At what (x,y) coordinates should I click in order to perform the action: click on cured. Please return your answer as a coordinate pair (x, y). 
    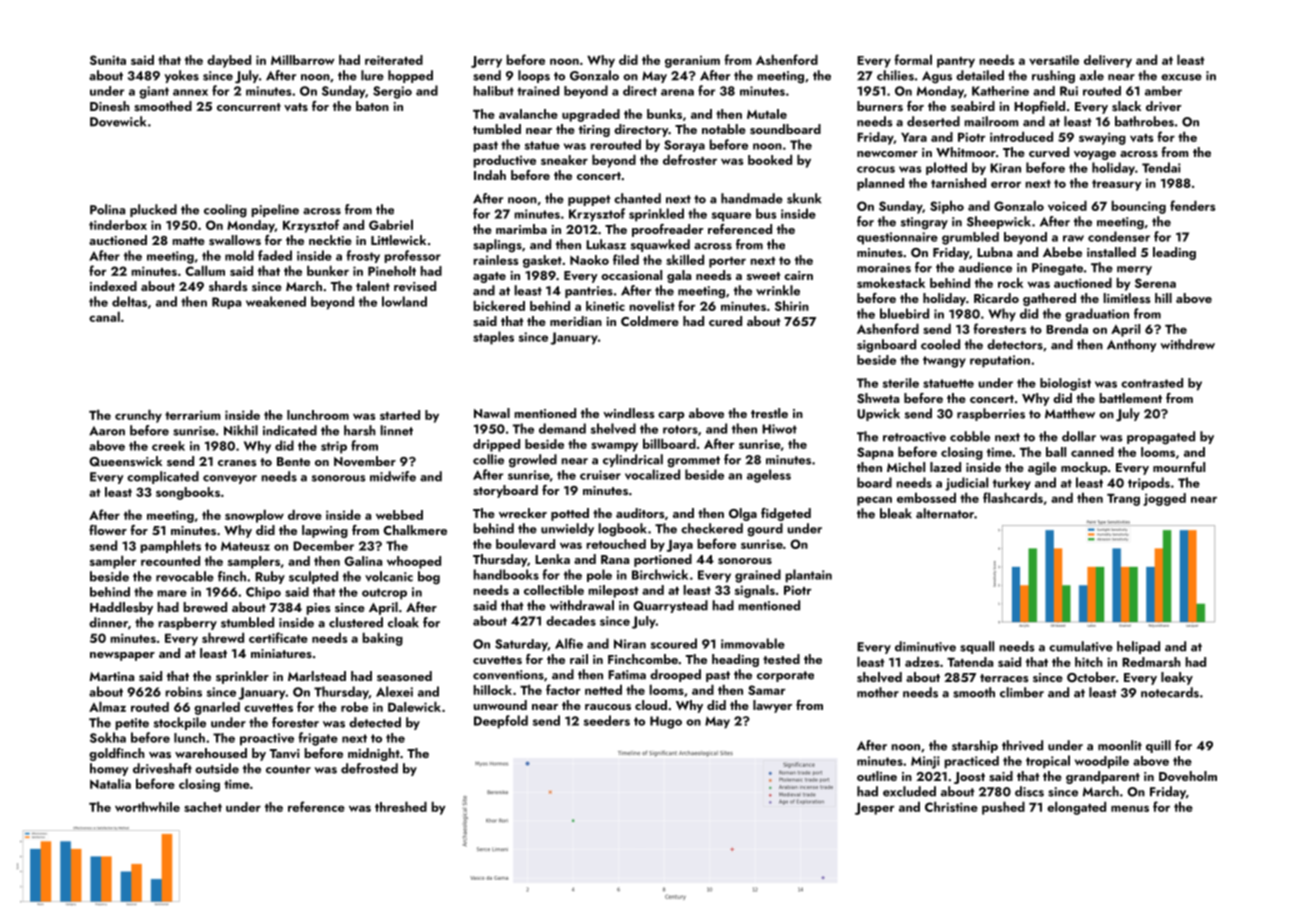
    Looking at the image, I should click on (725, 321).
